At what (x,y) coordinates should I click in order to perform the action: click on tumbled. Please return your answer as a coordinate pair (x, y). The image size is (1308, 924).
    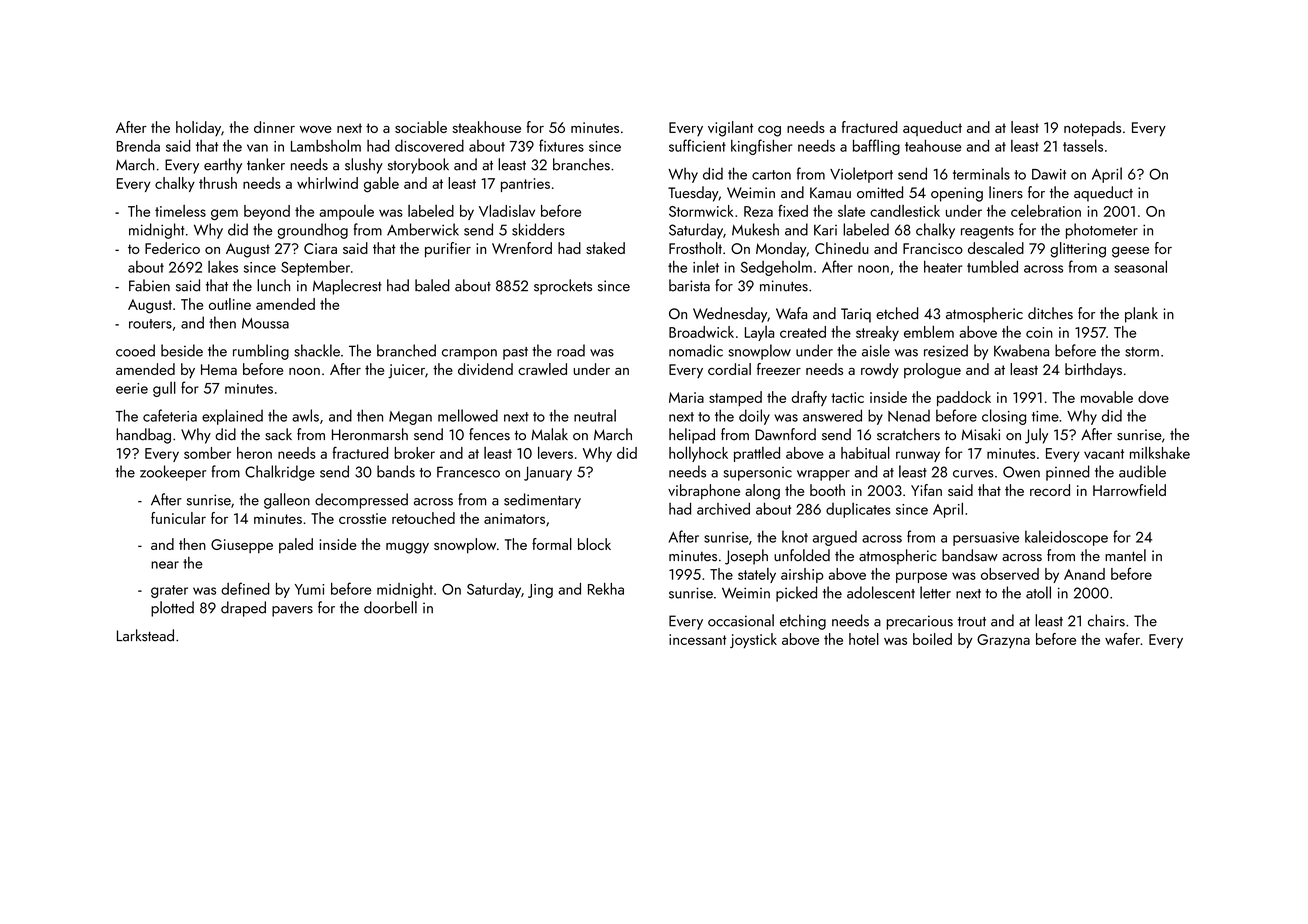
    Looking at the image, I should click on (992, 267).
